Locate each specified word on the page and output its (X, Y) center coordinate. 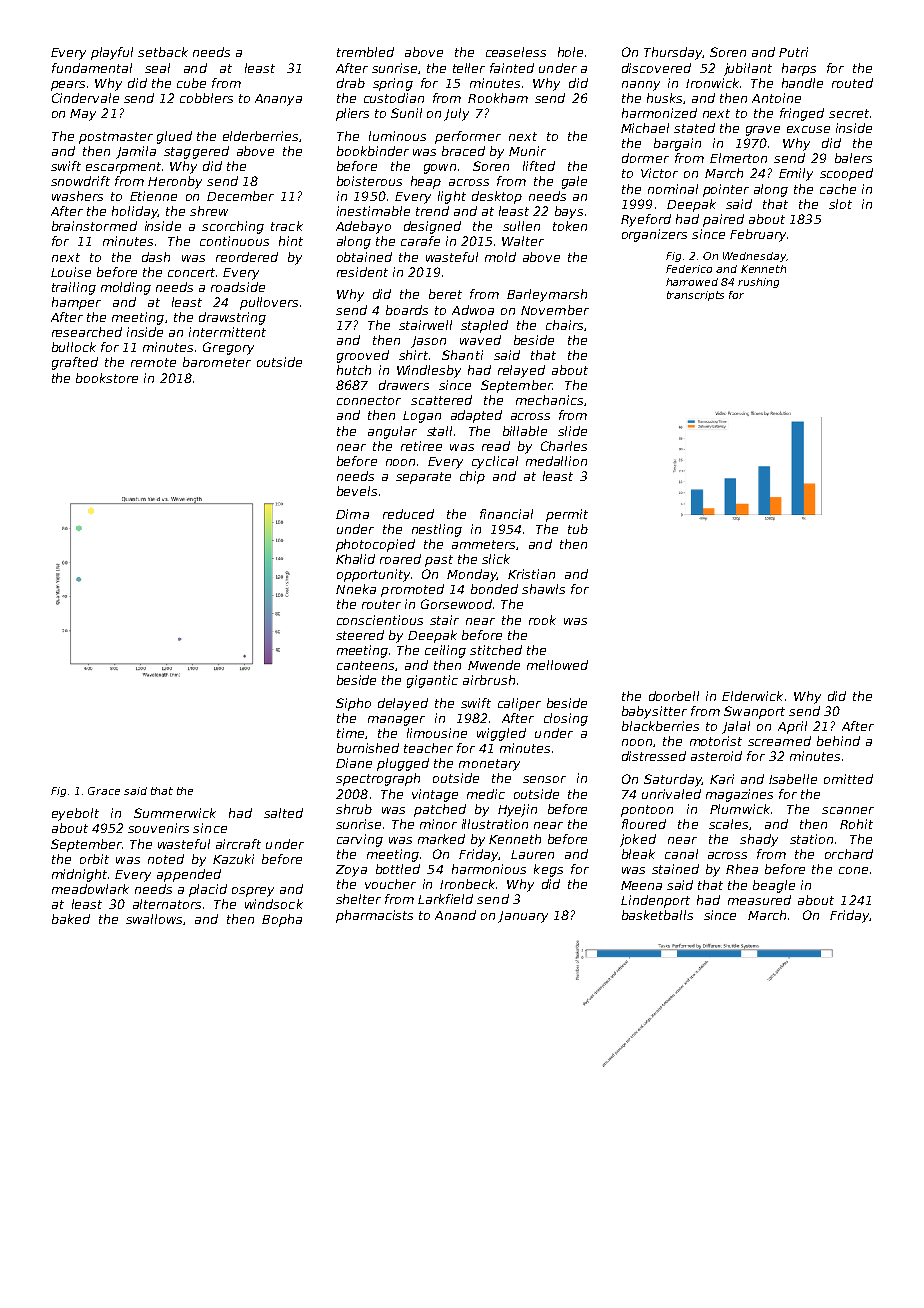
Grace (104, 791)
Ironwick (712, 83)
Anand (455, 915)
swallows (154, 919)
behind (838, 741)
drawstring (232, 318)
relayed (521, 371)
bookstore (107, 378)
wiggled (501, 734)
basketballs (657, 915)
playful (112, 53)
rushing (758, 283)
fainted (512, 68)
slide (572, 431)
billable (525, 431)
